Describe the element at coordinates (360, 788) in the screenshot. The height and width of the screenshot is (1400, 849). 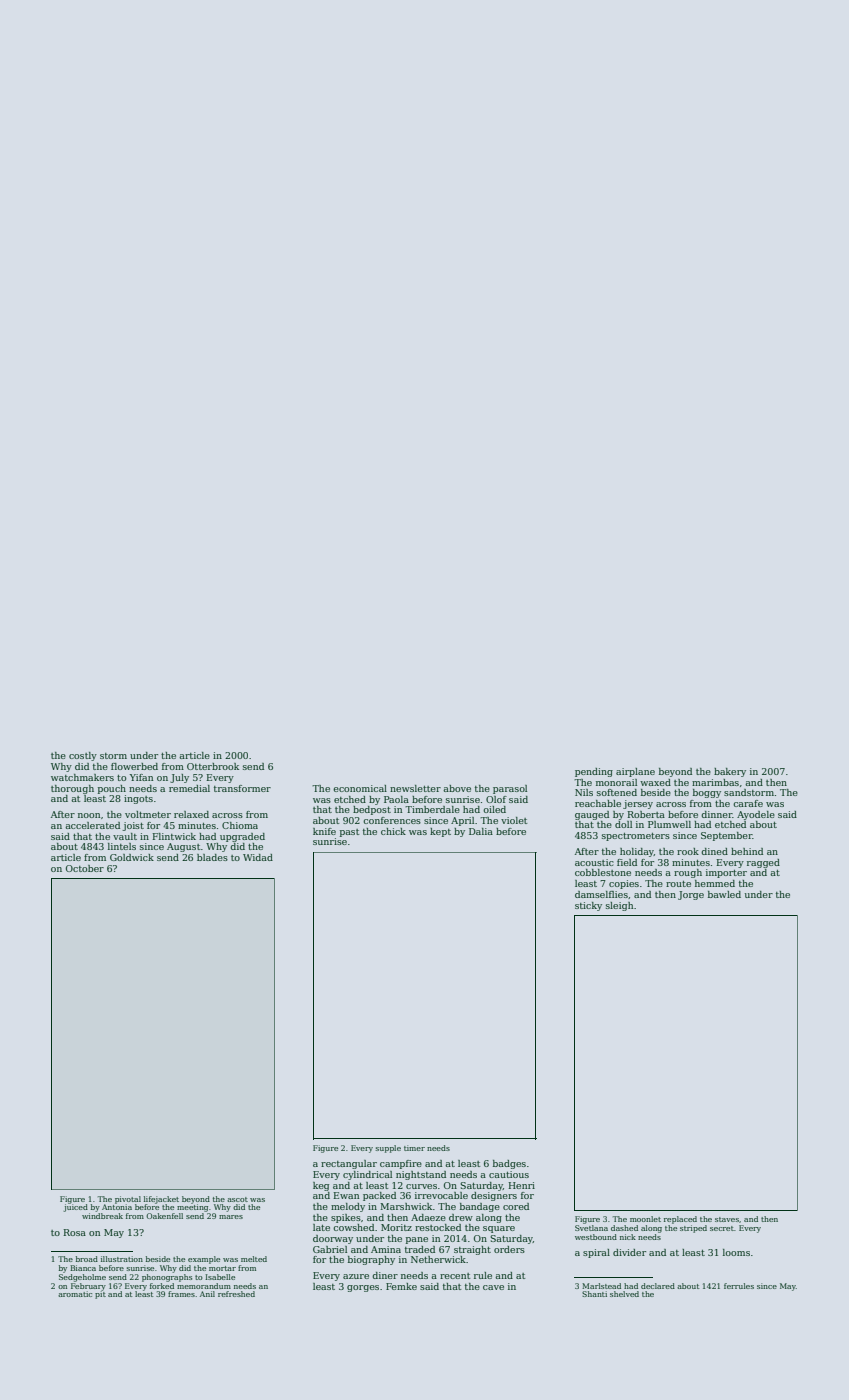
I see `economical` at that location.
